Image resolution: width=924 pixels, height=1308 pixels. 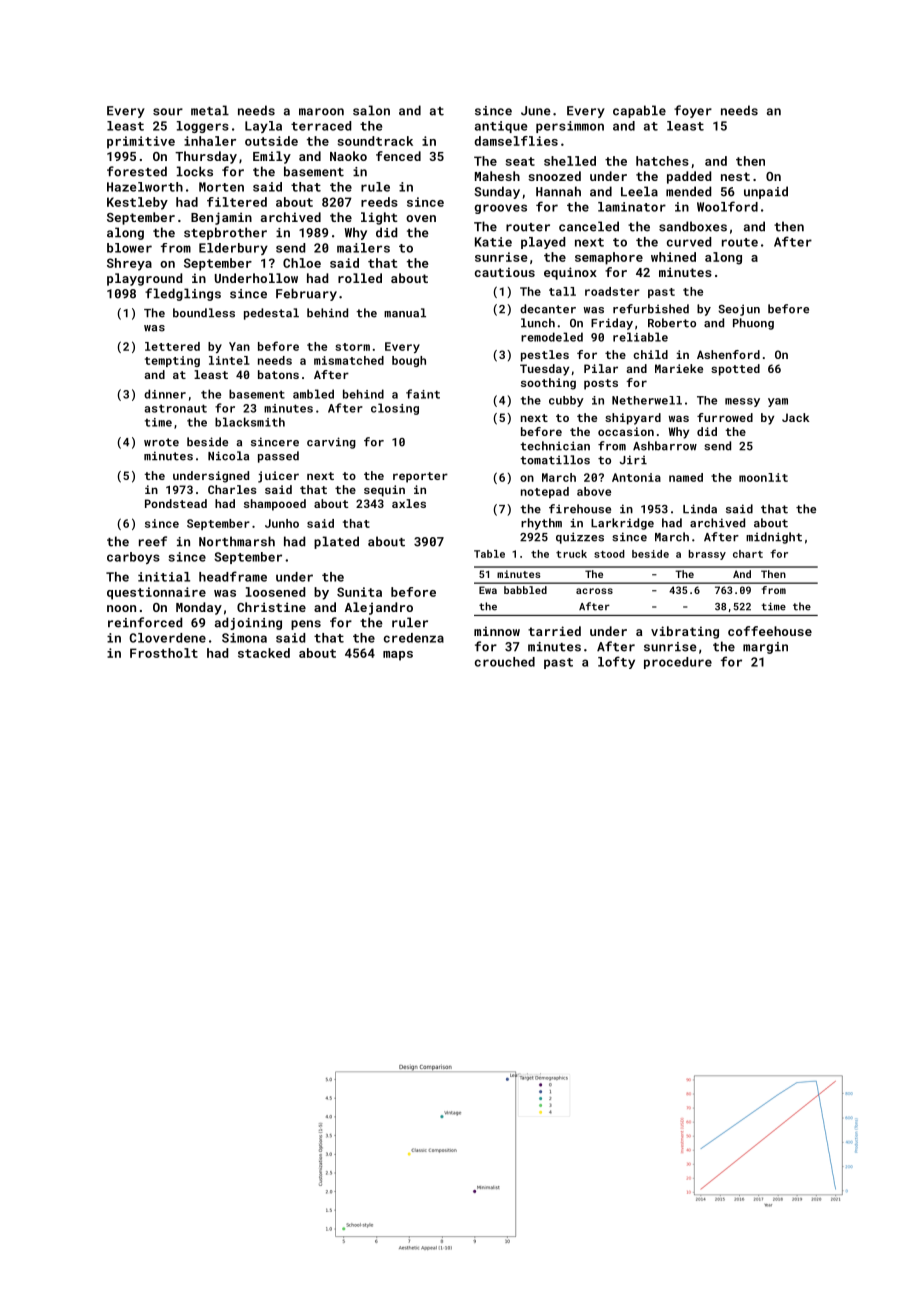 I want to click on Sunita, so click(x=359, y=592).
